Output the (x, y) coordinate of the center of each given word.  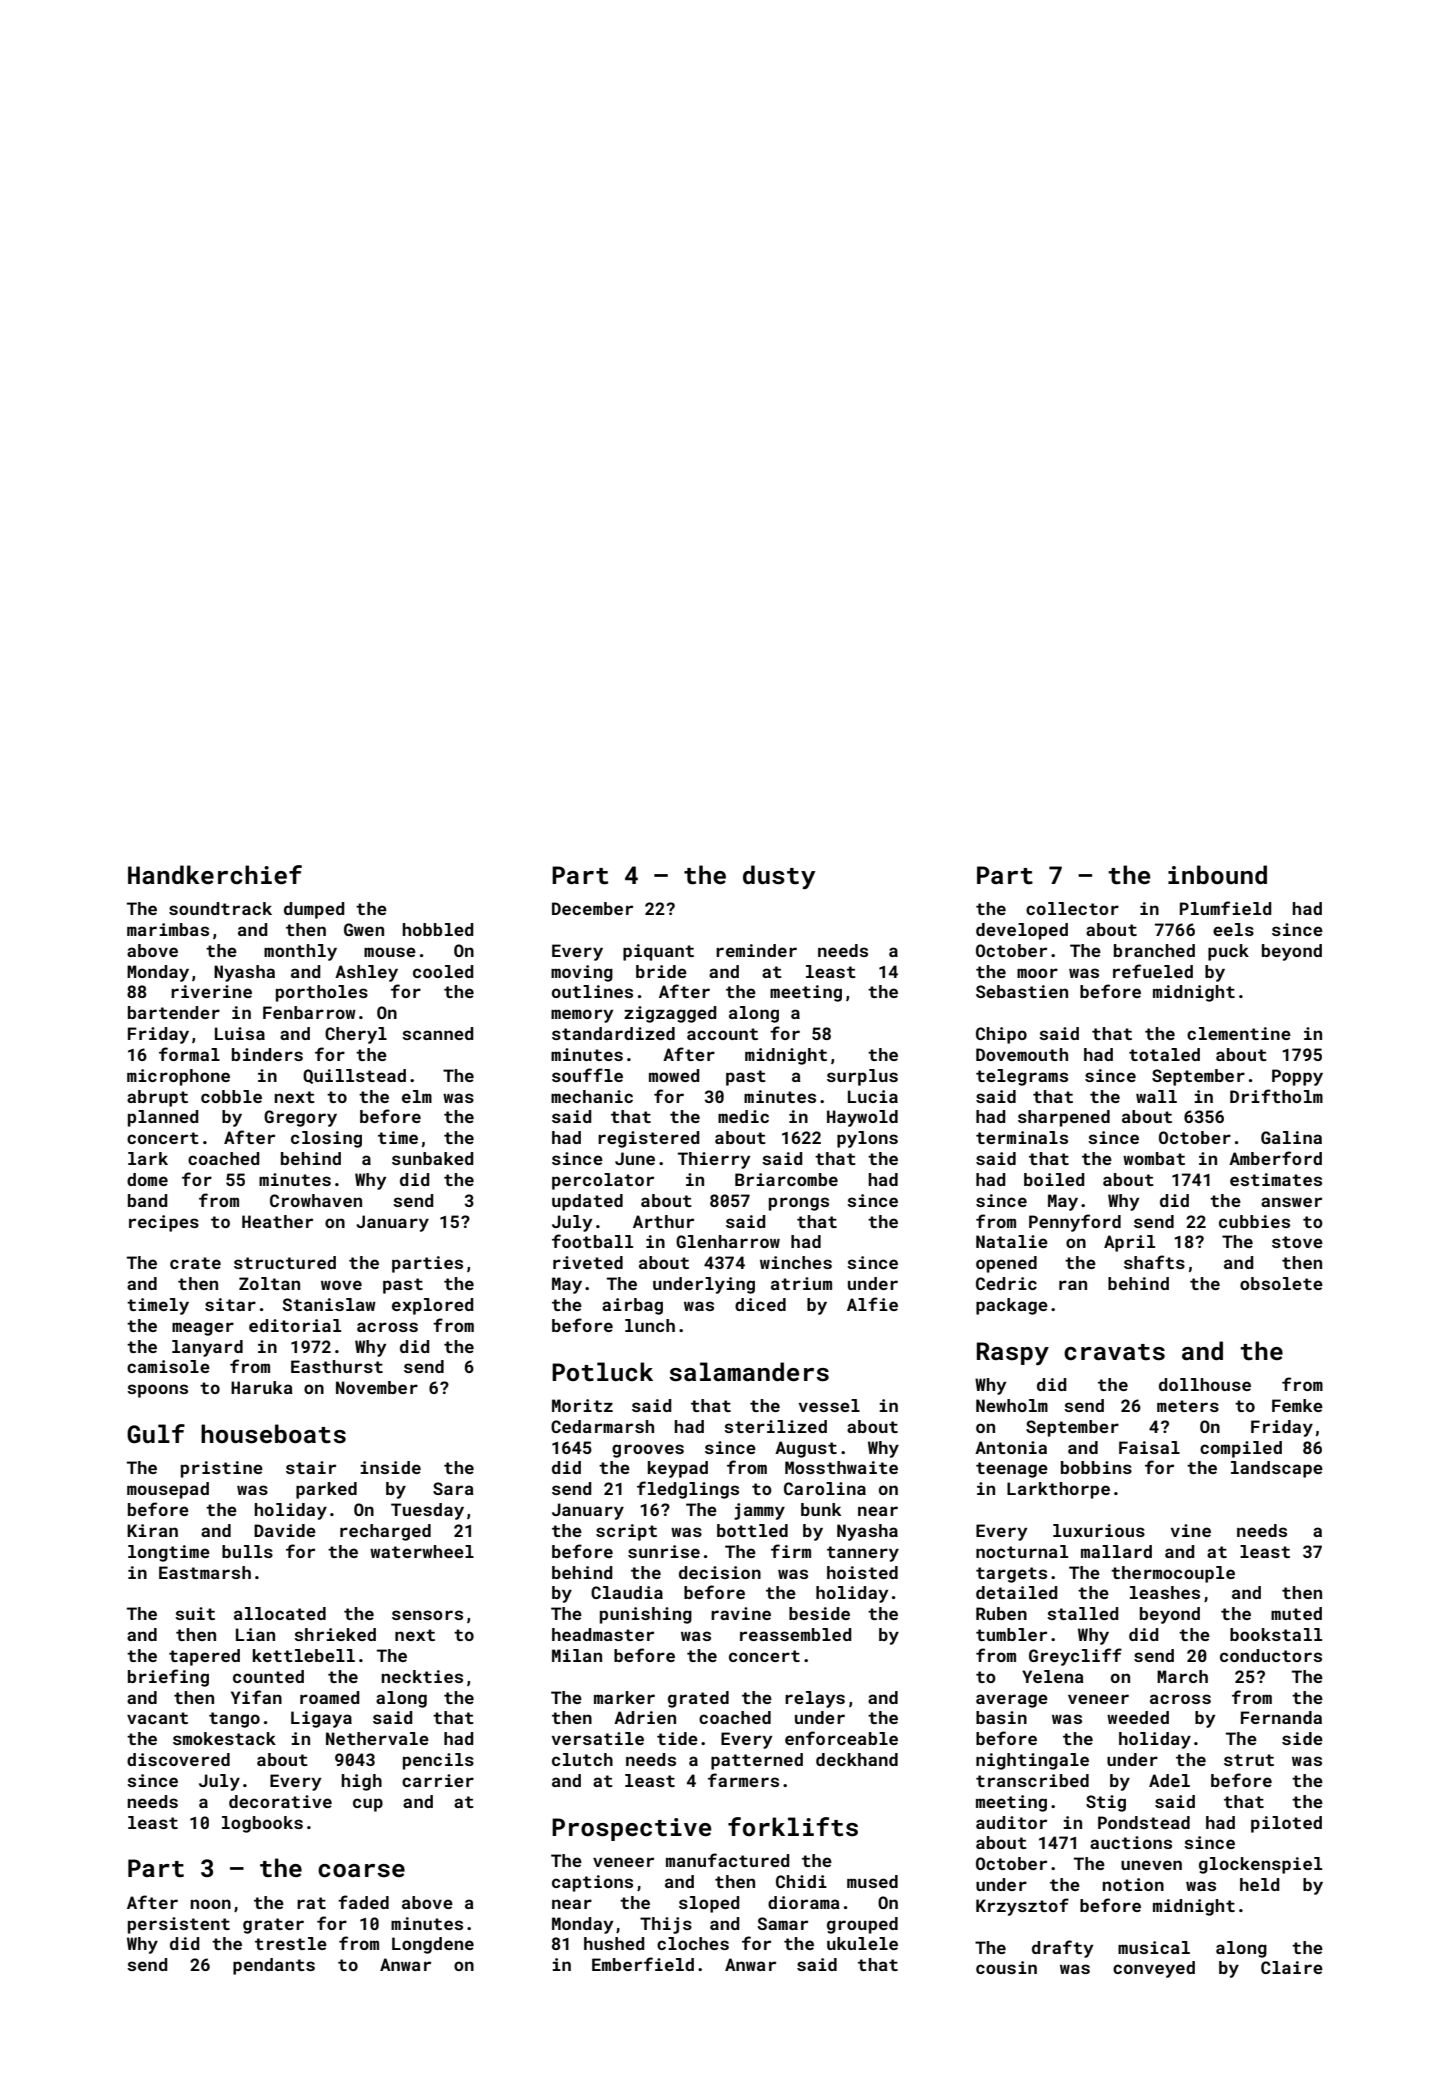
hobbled (438, 929)
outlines (592, 991)
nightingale (1032, 1761)
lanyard (207, 1348)
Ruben (1001, 1613)
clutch (582, 1759)
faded (363, 1902)
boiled (1054, 1179)
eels (1233, 929)
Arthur (663, 1221)
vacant (157, 1718)
